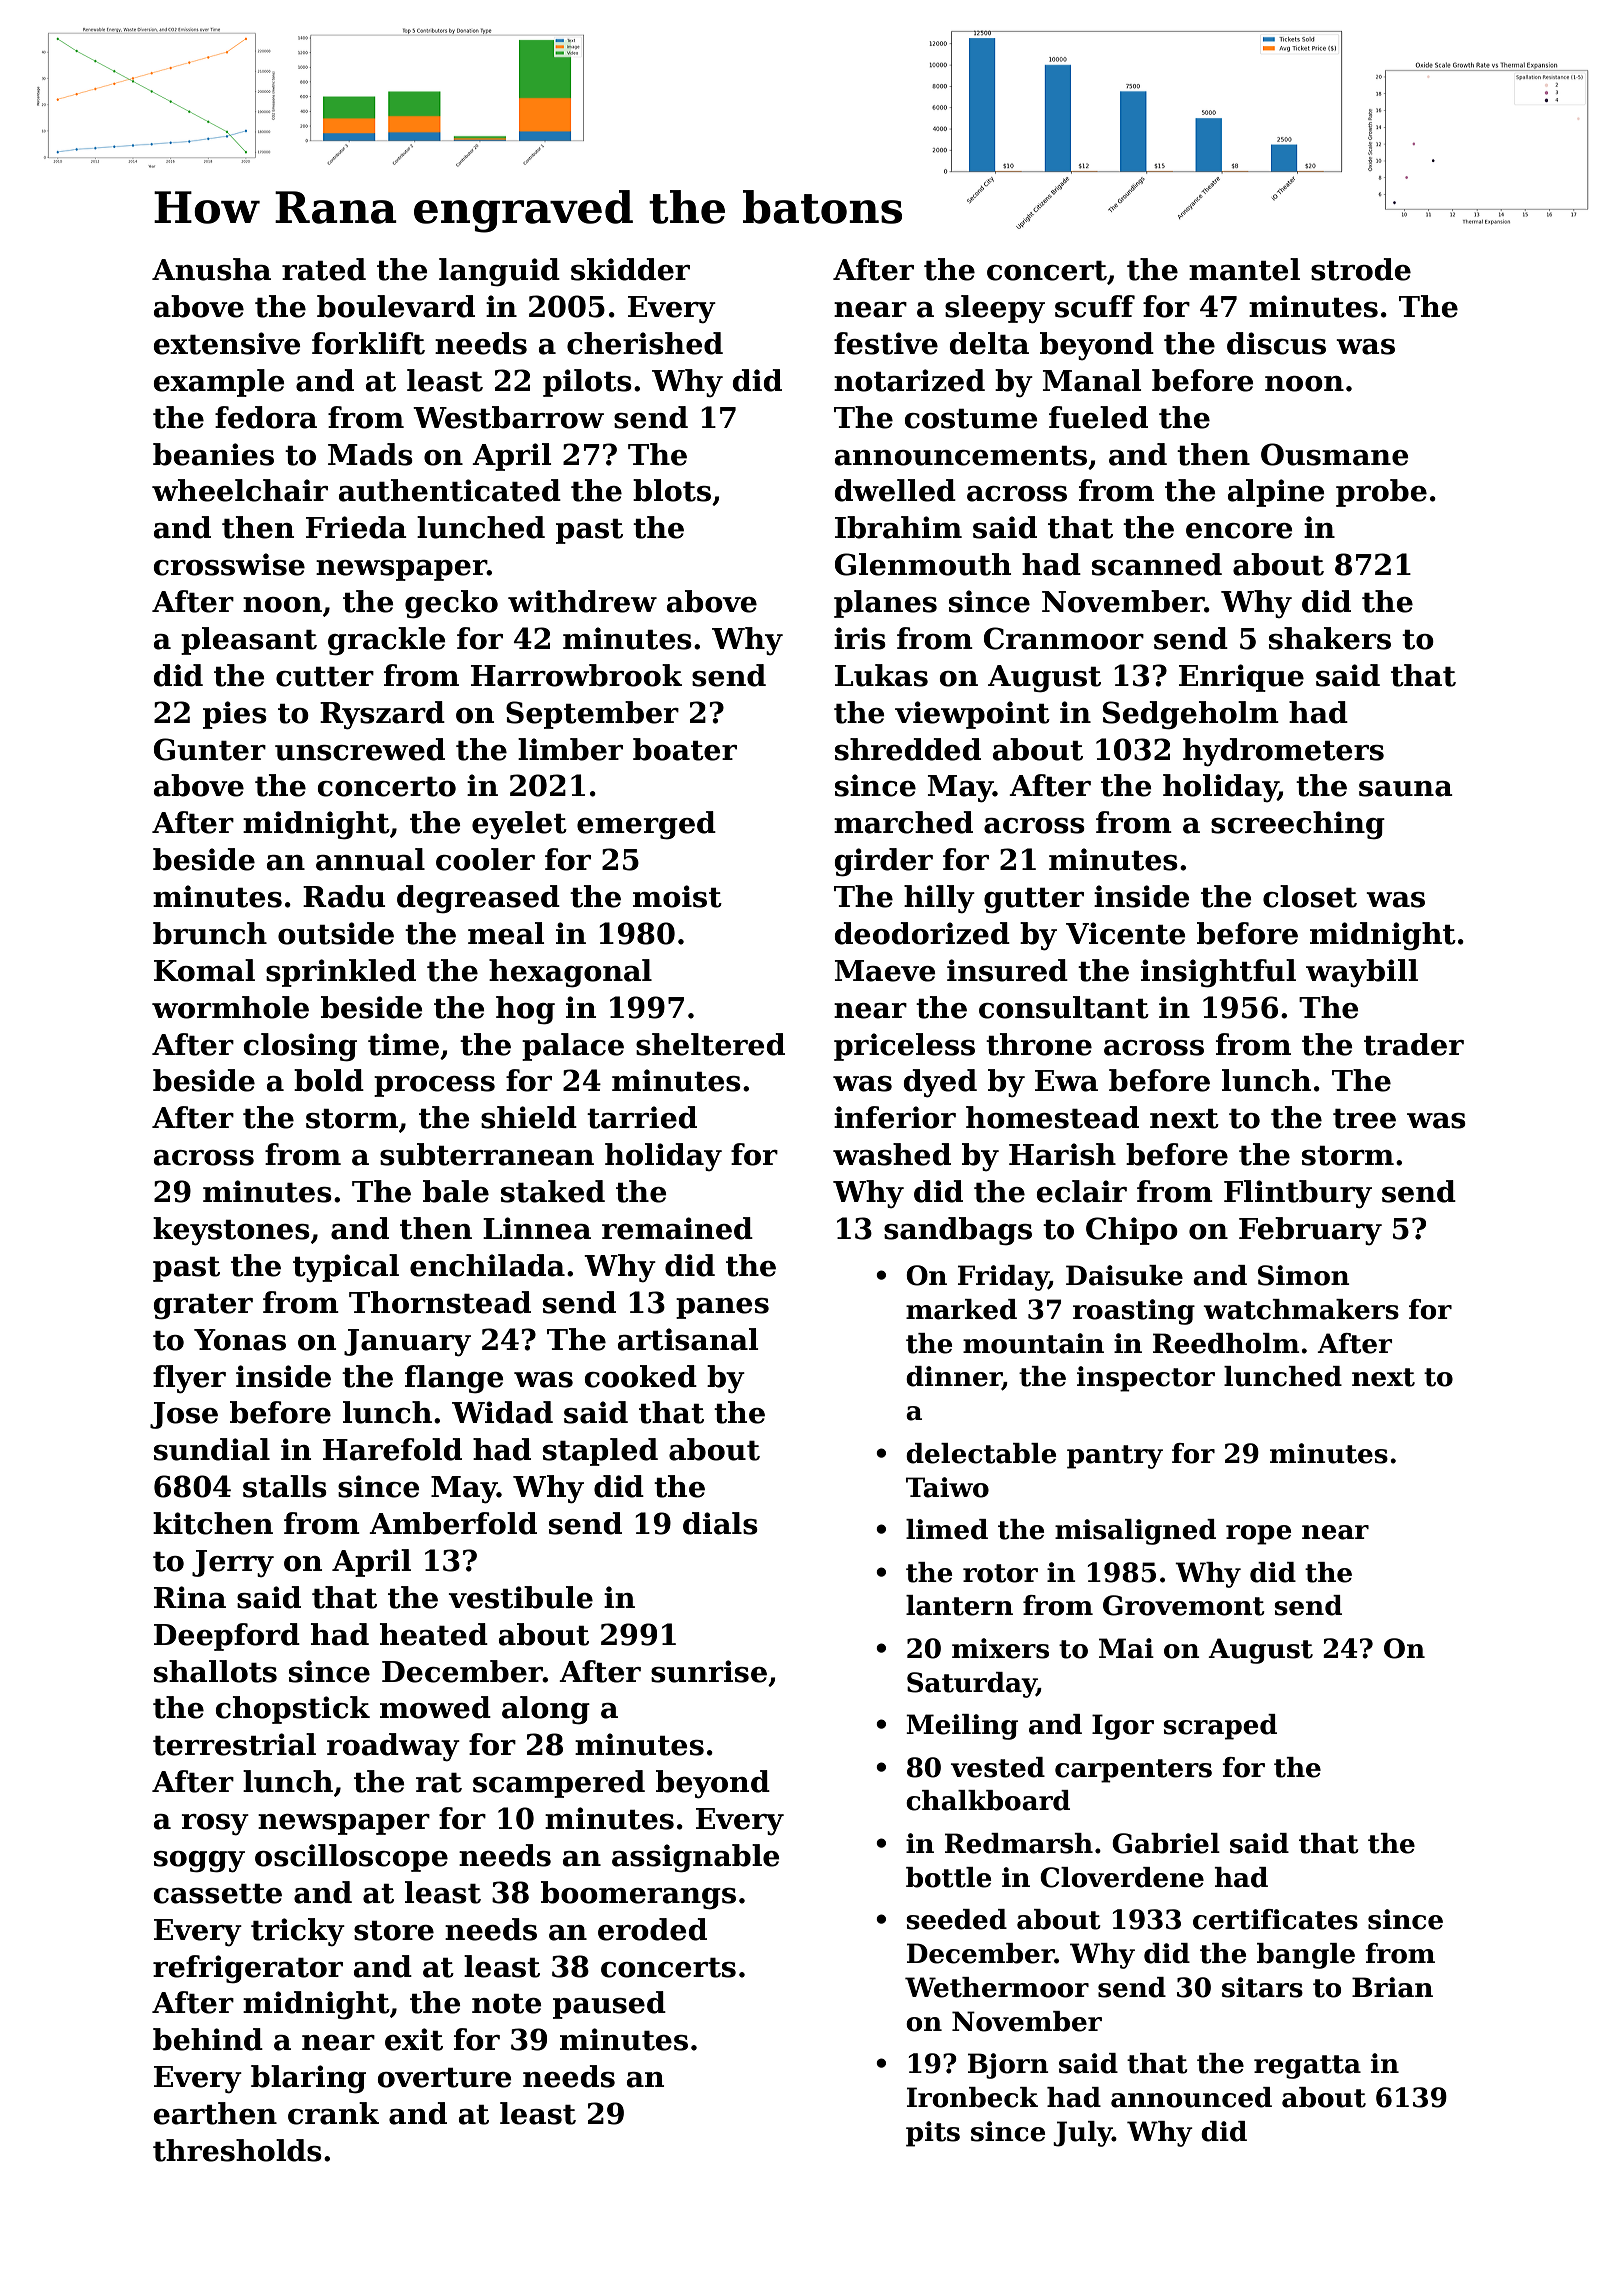  I want to click on Yonas, so click(240, 1340).
